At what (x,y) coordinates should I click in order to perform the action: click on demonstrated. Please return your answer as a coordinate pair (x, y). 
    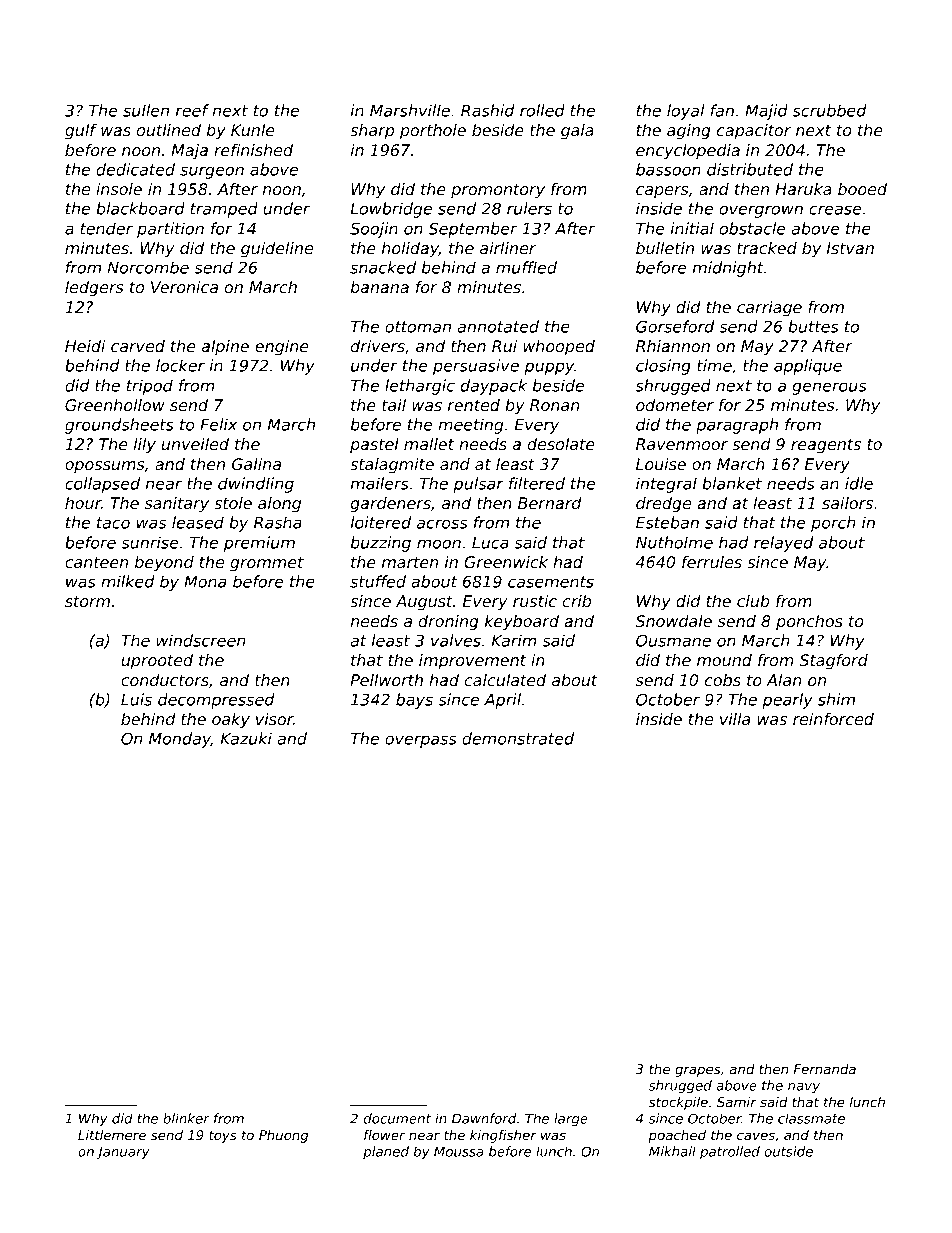
    Looking at the image, I should click on (518, 738).
